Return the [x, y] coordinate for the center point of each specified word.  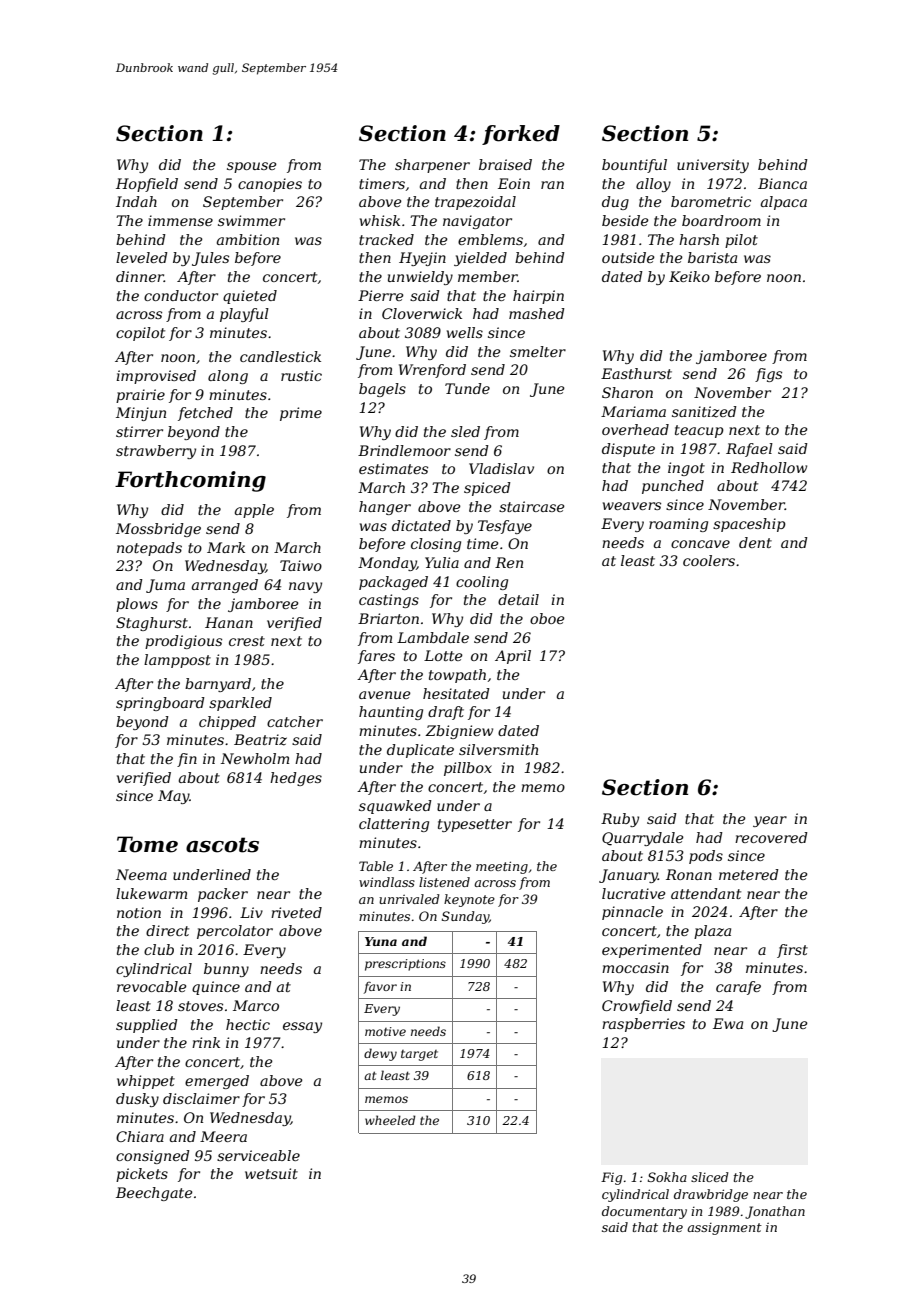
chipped [227, 723]
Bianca [782, 183]
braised [505, 164]
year [770, 821]
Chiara [140, 1136]
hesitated [456, 693]
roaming [678, 525]
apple [254, 511]
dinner [140, 276]
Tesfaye [505, 527]
